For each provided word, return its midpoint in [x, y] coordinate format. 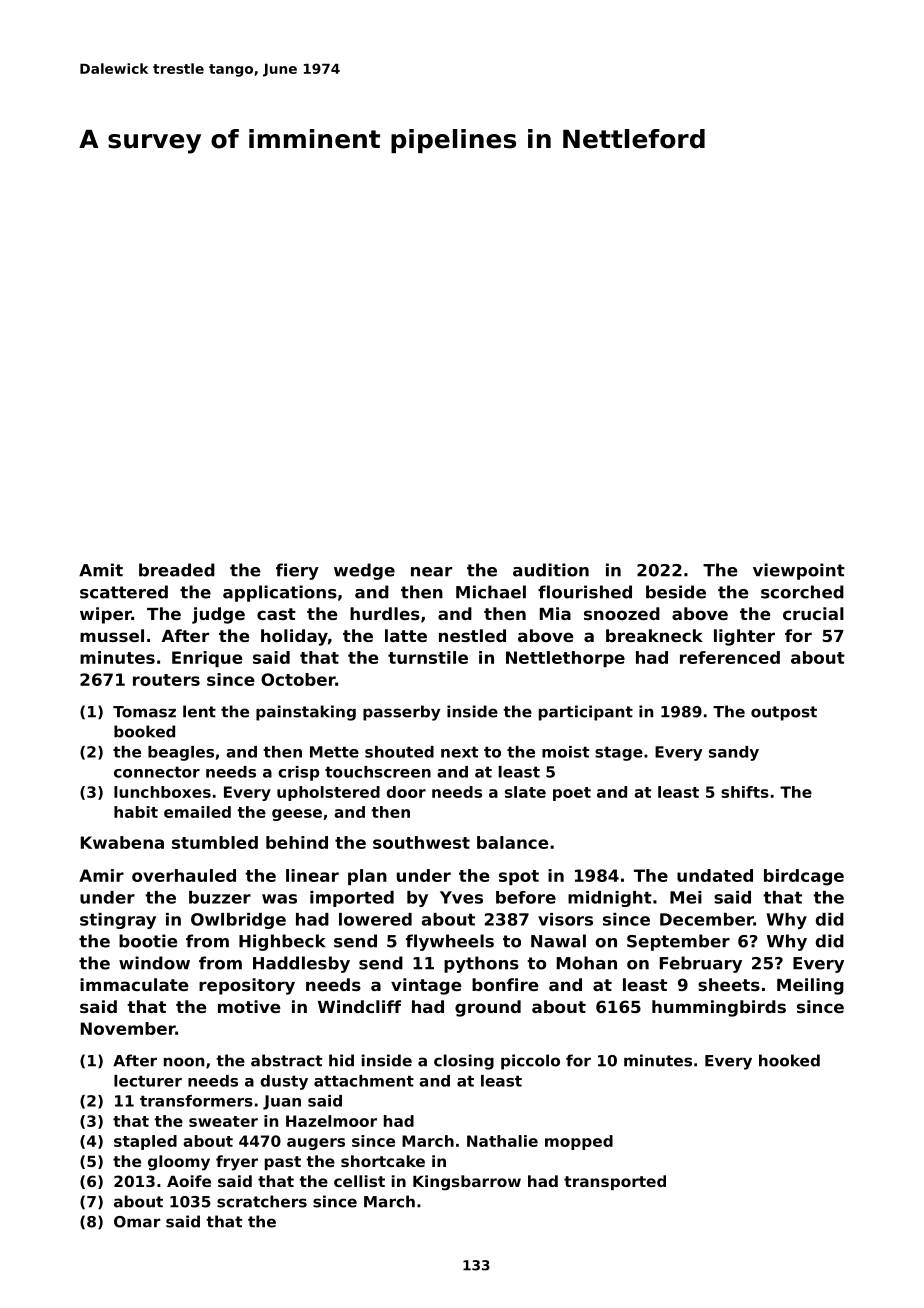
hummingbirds [719, 1008]
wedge [364, 571]
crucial [813, 613]
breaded [177, 570]
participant [586, 713]
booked [144, 731]
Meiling [810, 986]
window [154, 963]
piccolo [530, 1062]
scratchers [262, 1201]
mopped [579, 1142]
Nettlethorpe [565, 659]
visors [565, 919]
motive [249, 1006]
